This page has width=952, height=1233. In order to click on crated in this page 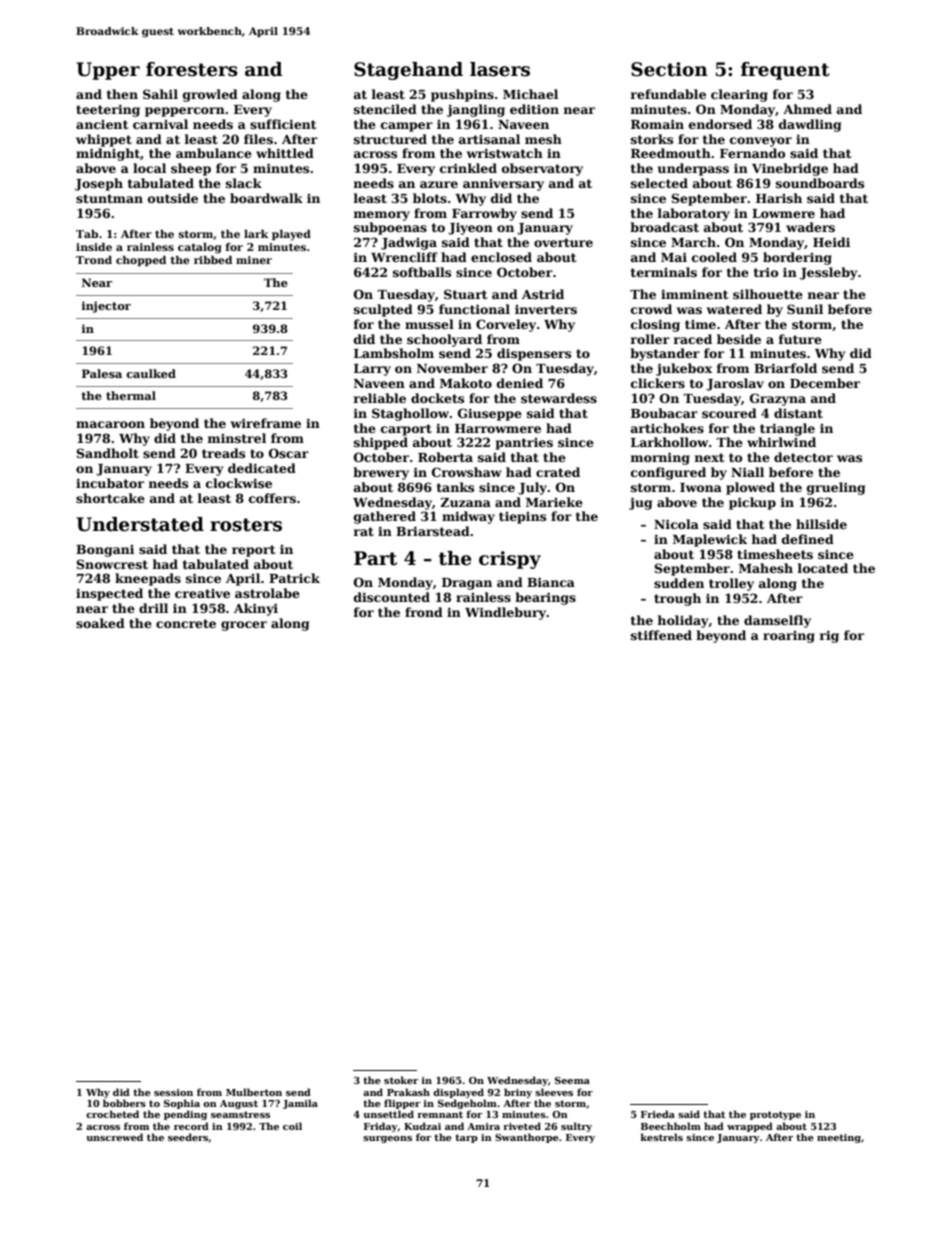, I will do `click(558, 472)`.
